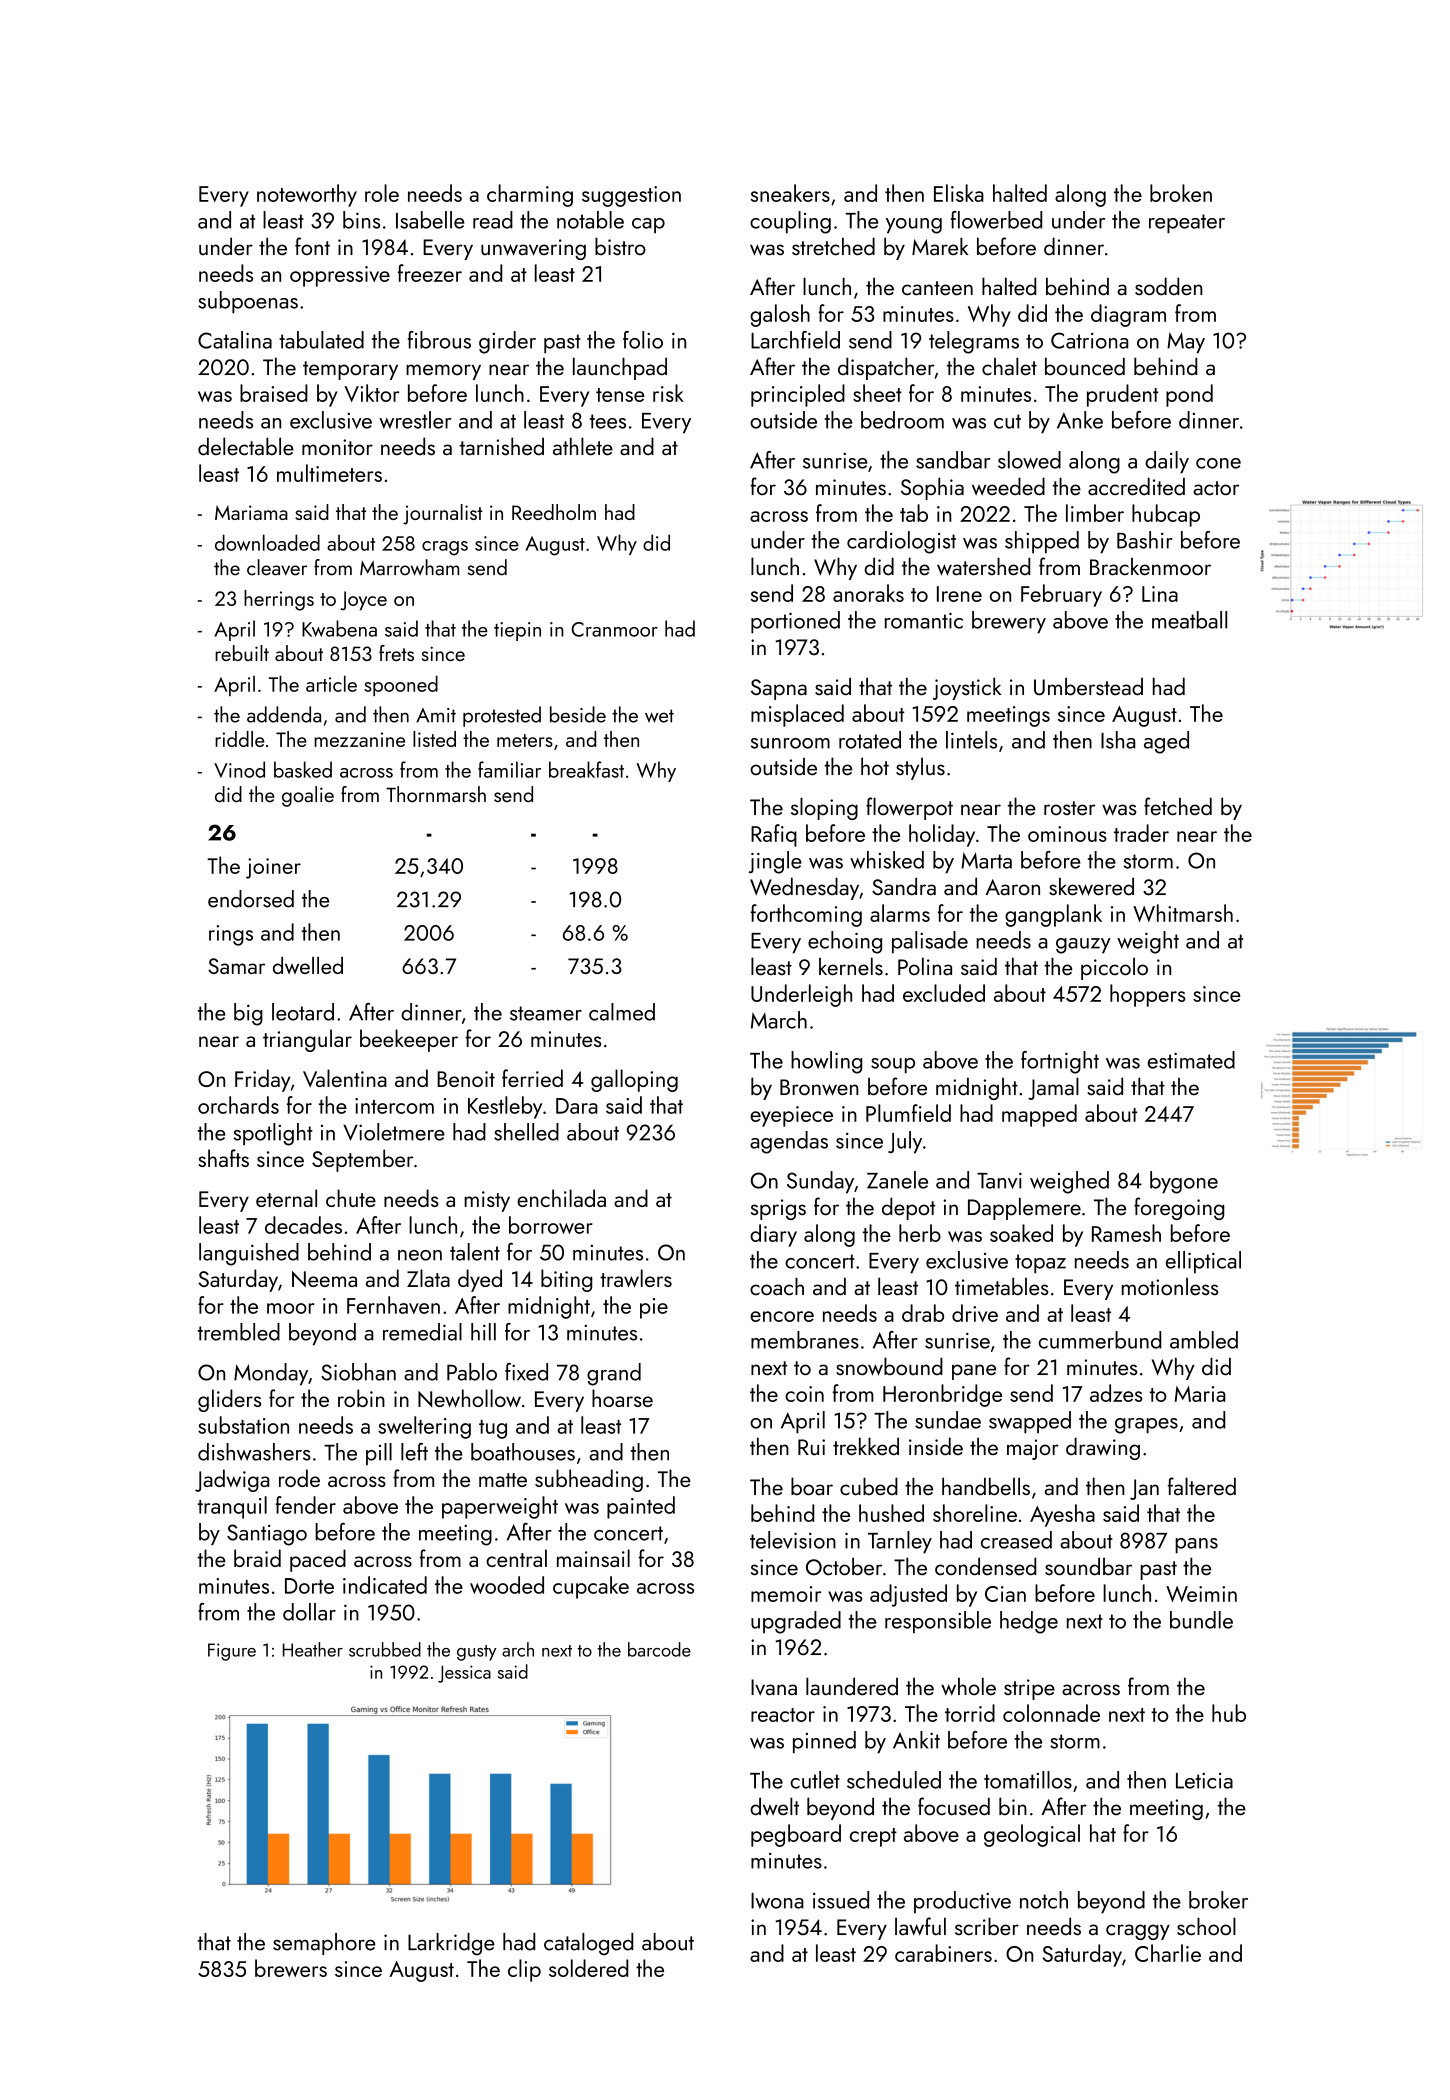 This screenshot has height=2100, width=1450. What do you see at coordinates (451, 1944) in the screenshot?
I see `Larkridge` at bounding box center [451, 1944].
